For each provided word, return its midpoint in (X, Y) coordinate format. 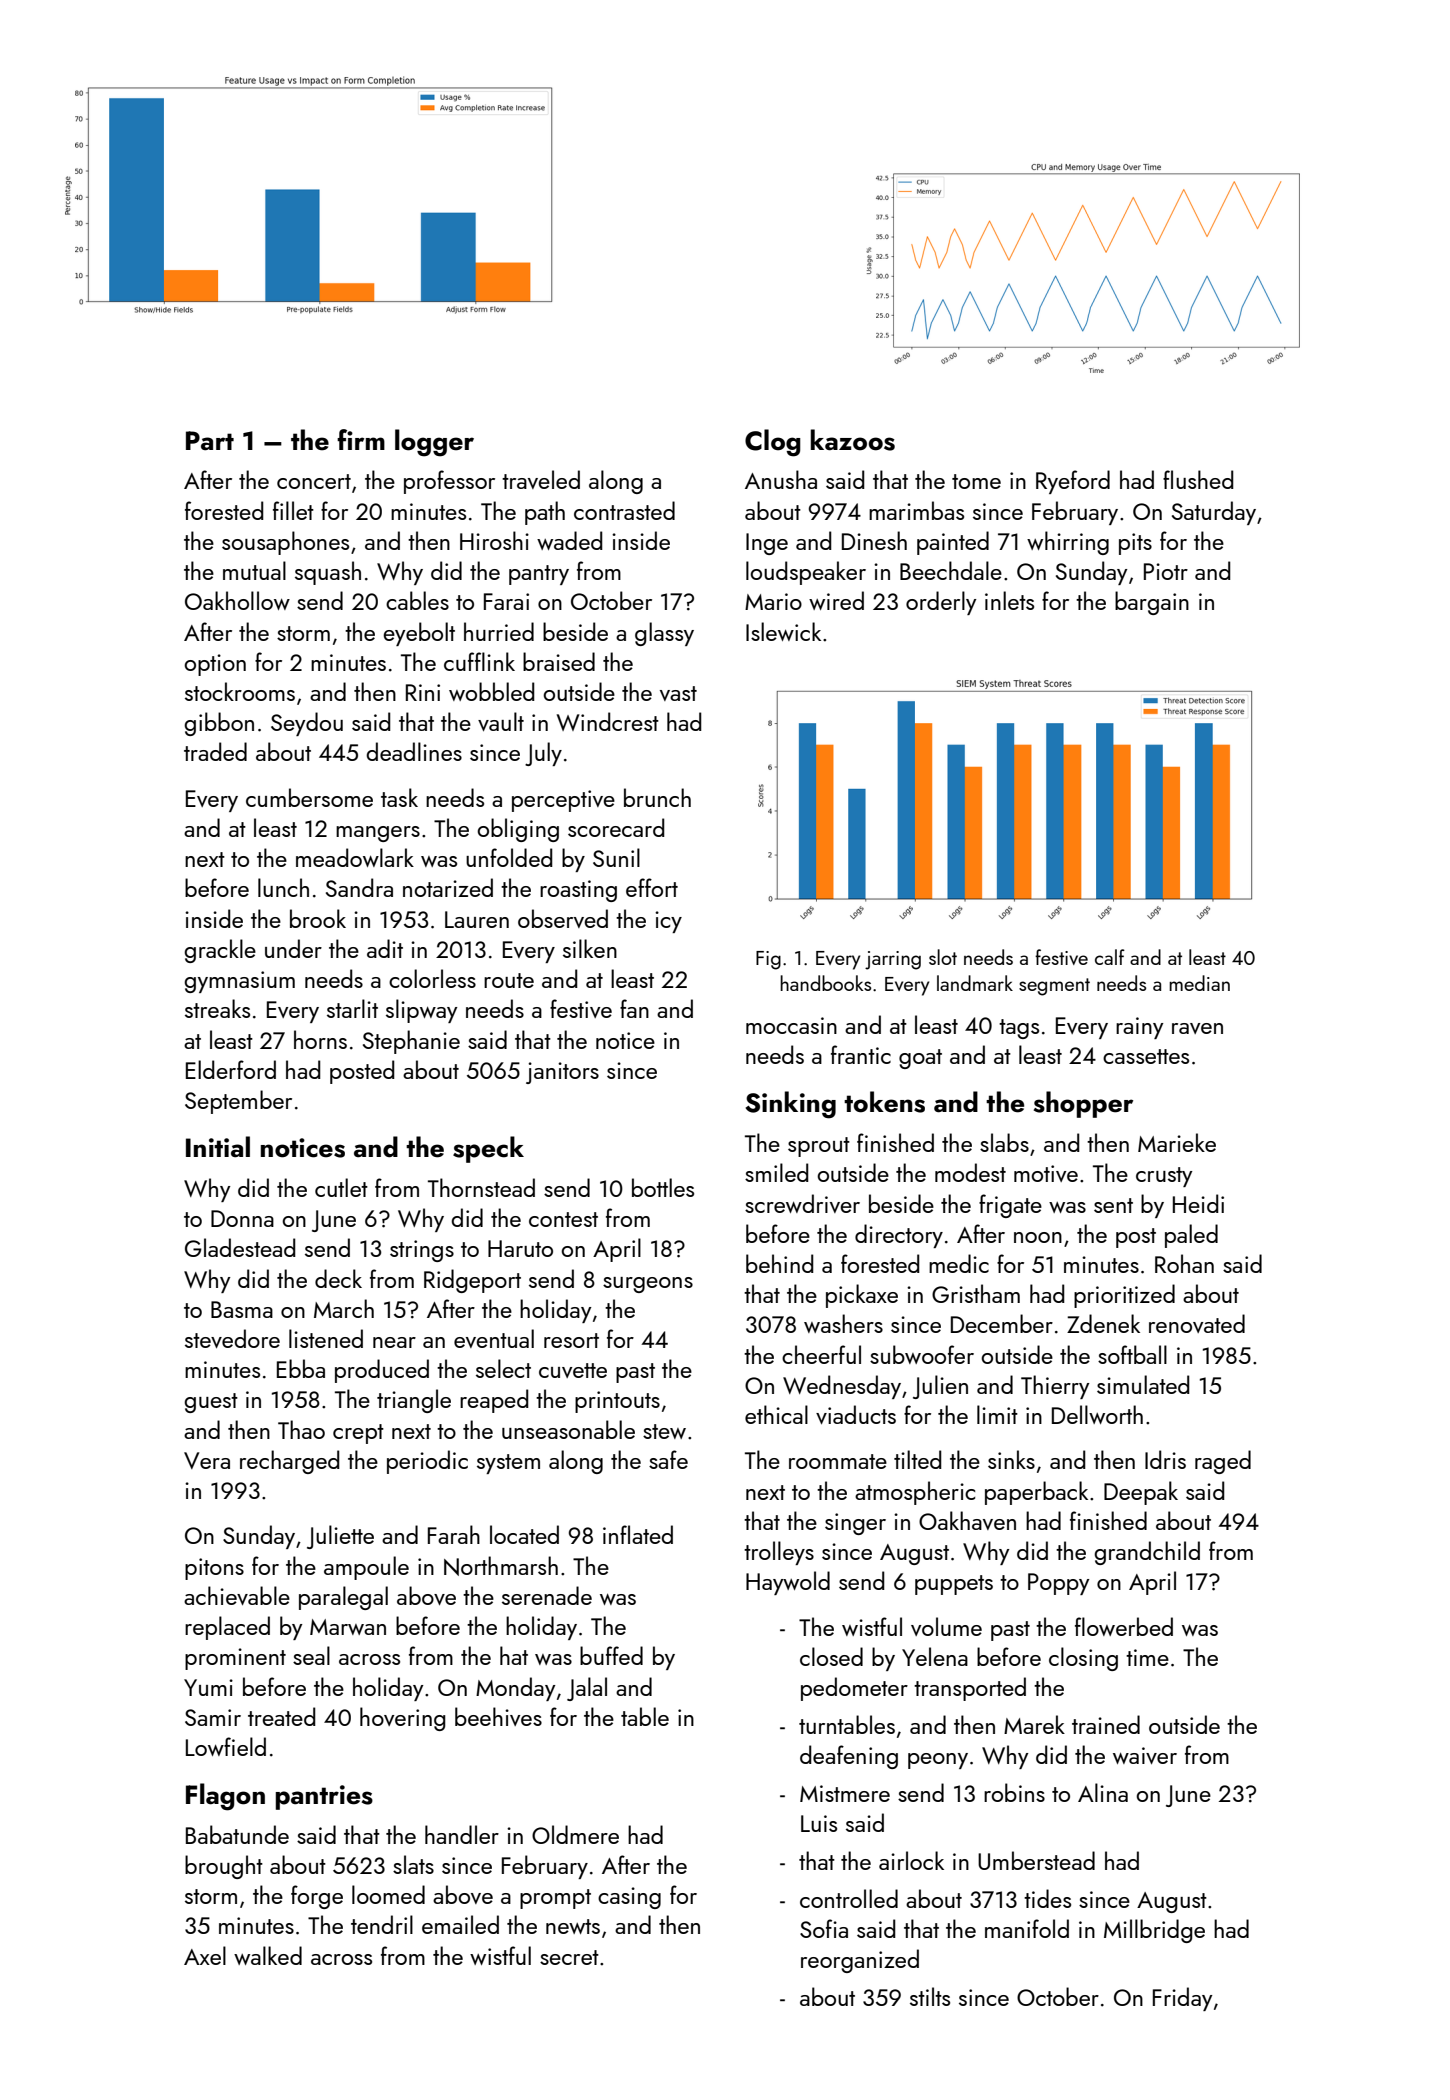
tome (976, 481)
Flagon (225, 1797)
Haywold (788, 1583)
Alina (1103, 1792)
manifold (1027, 1928)
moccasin (791, 1025)
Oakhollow (237, 600)
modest (970, 1172)
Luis (819, 1823)
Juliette (340, 1537)
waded (569, 540)
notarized (448, 887)
